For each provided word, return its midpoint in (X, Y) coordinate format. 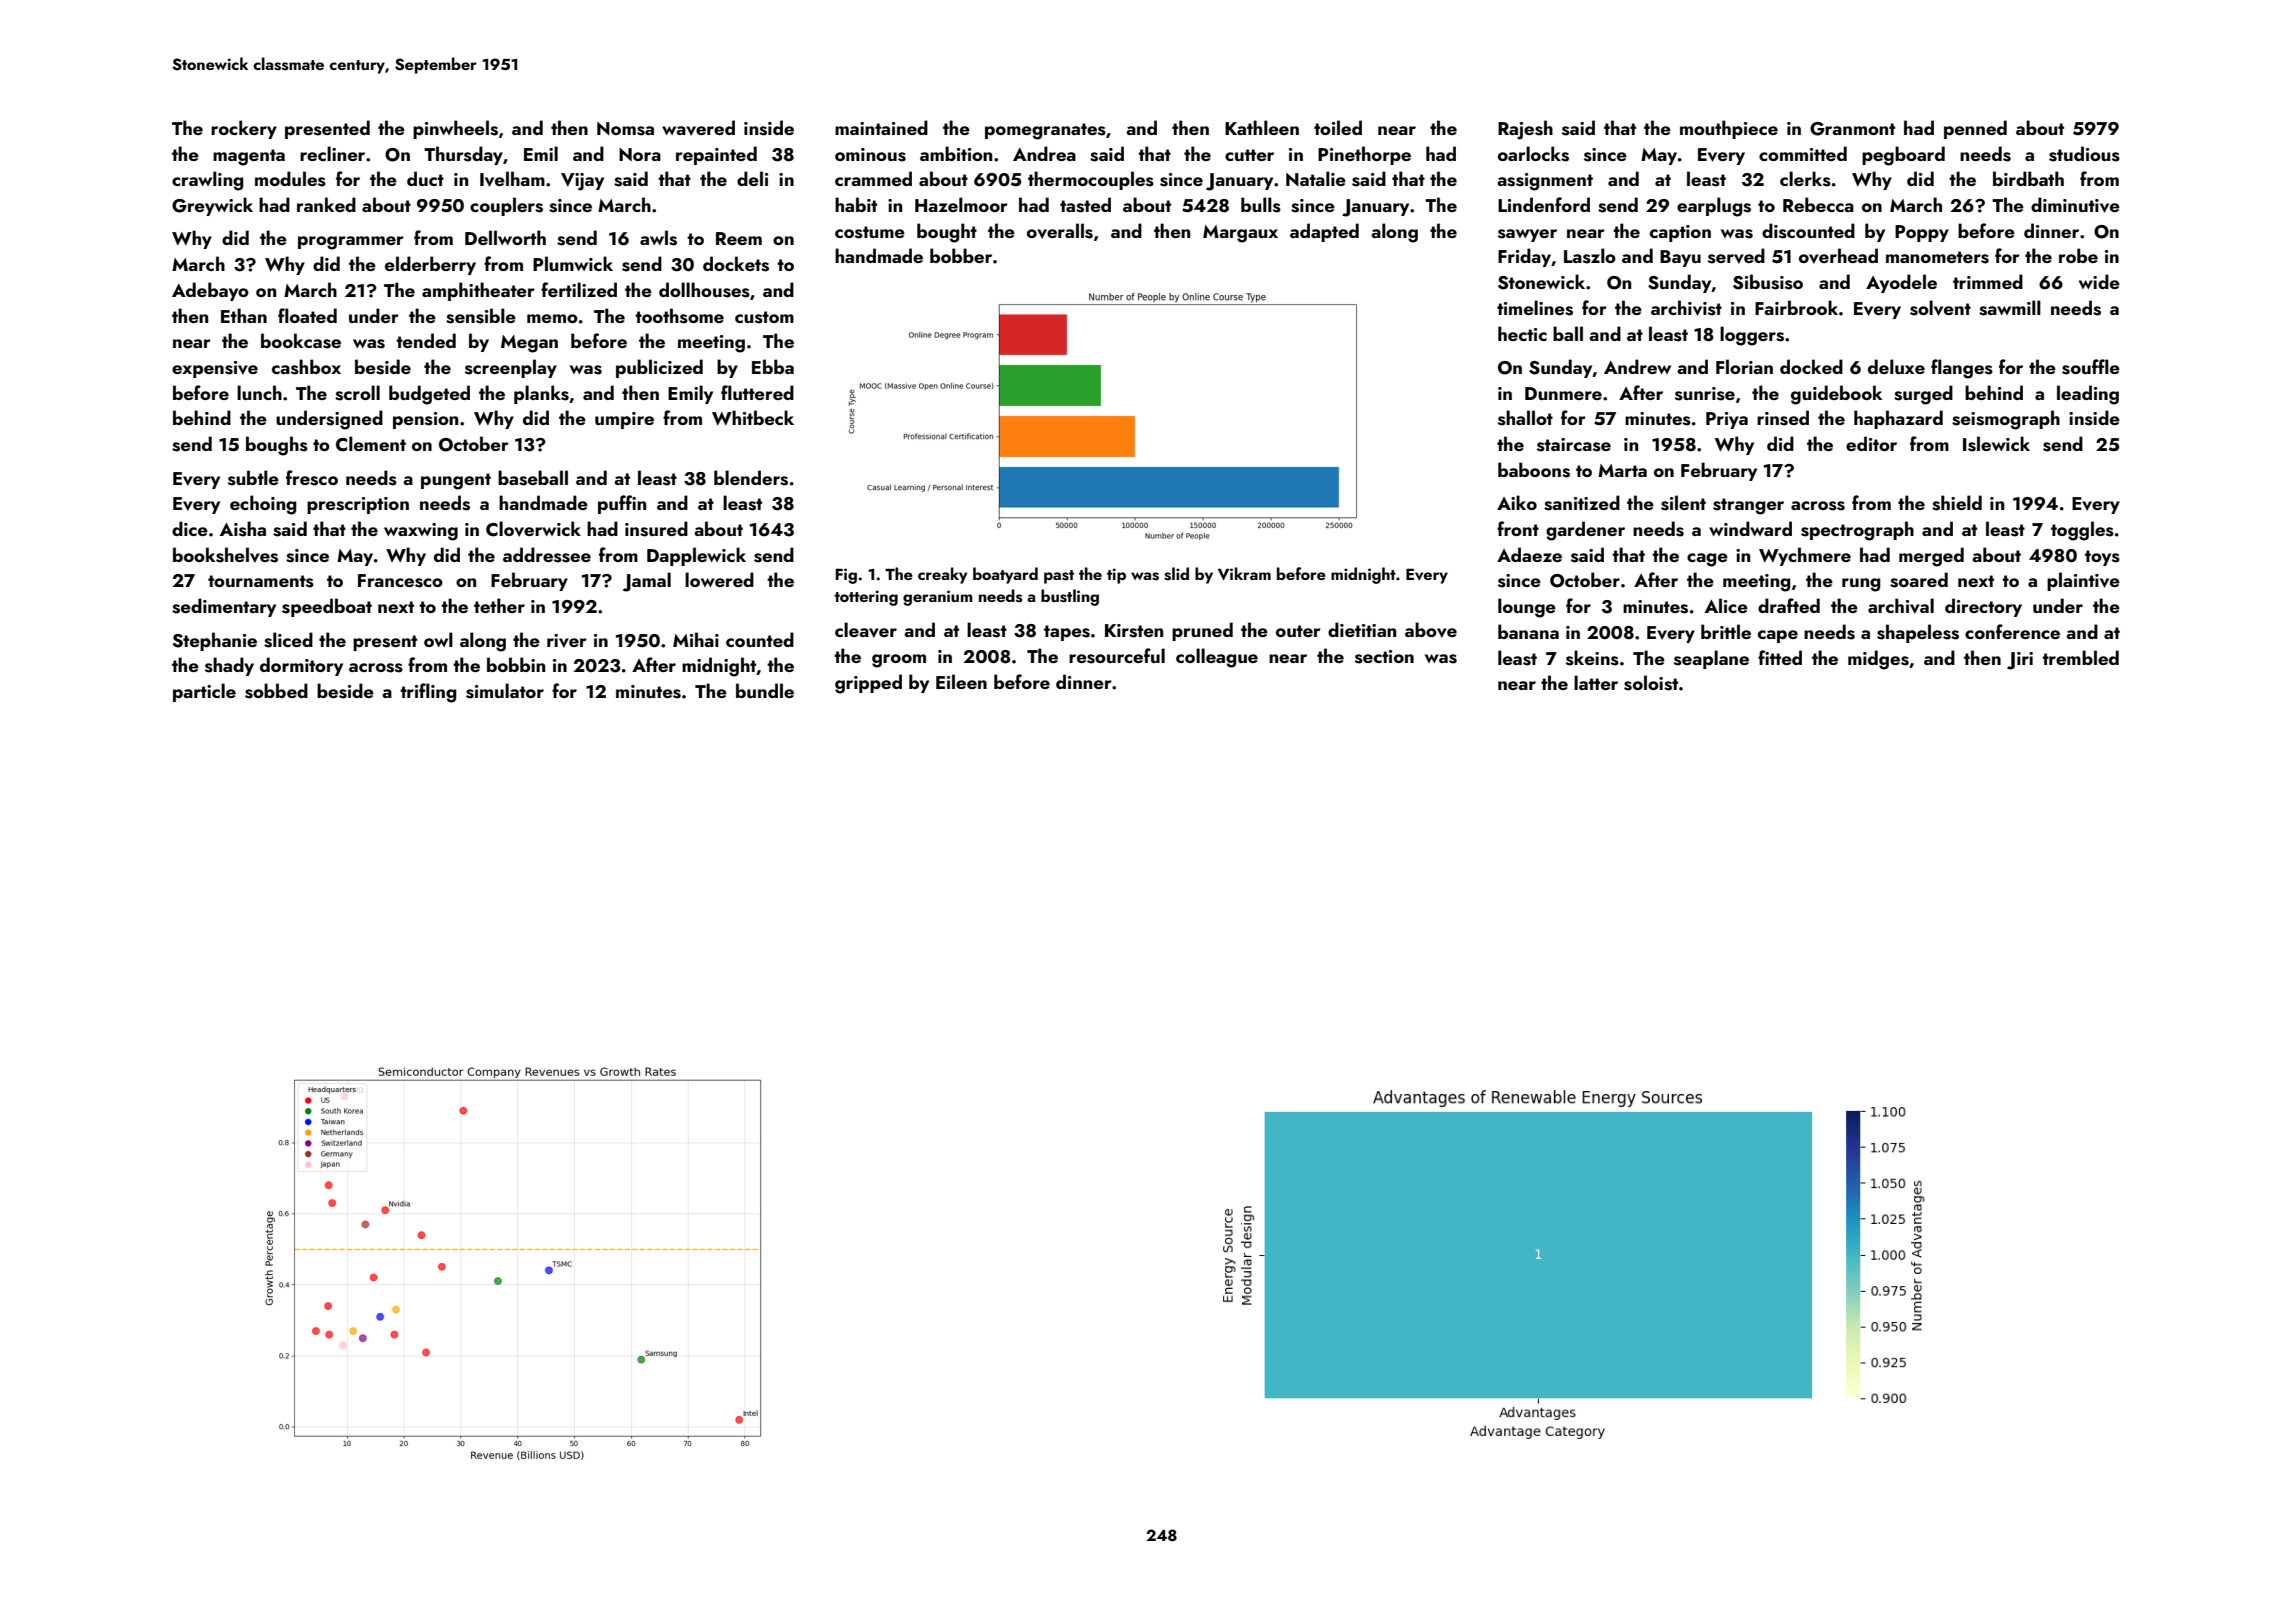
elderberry (430, 265)
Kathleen (1262, 127)
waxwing (421, 532)
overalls (1060, 231)
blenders (751, 478)
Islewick (1996, 444)
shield (1957, 503)
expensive (215, 369)
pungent (456, 481)
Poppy (1922, 233)
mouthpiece (1729, 129)
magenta (249, 157)
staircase (1574, 445)
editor (1871, 443)
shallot (1525, 418)
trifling (428, 693)
